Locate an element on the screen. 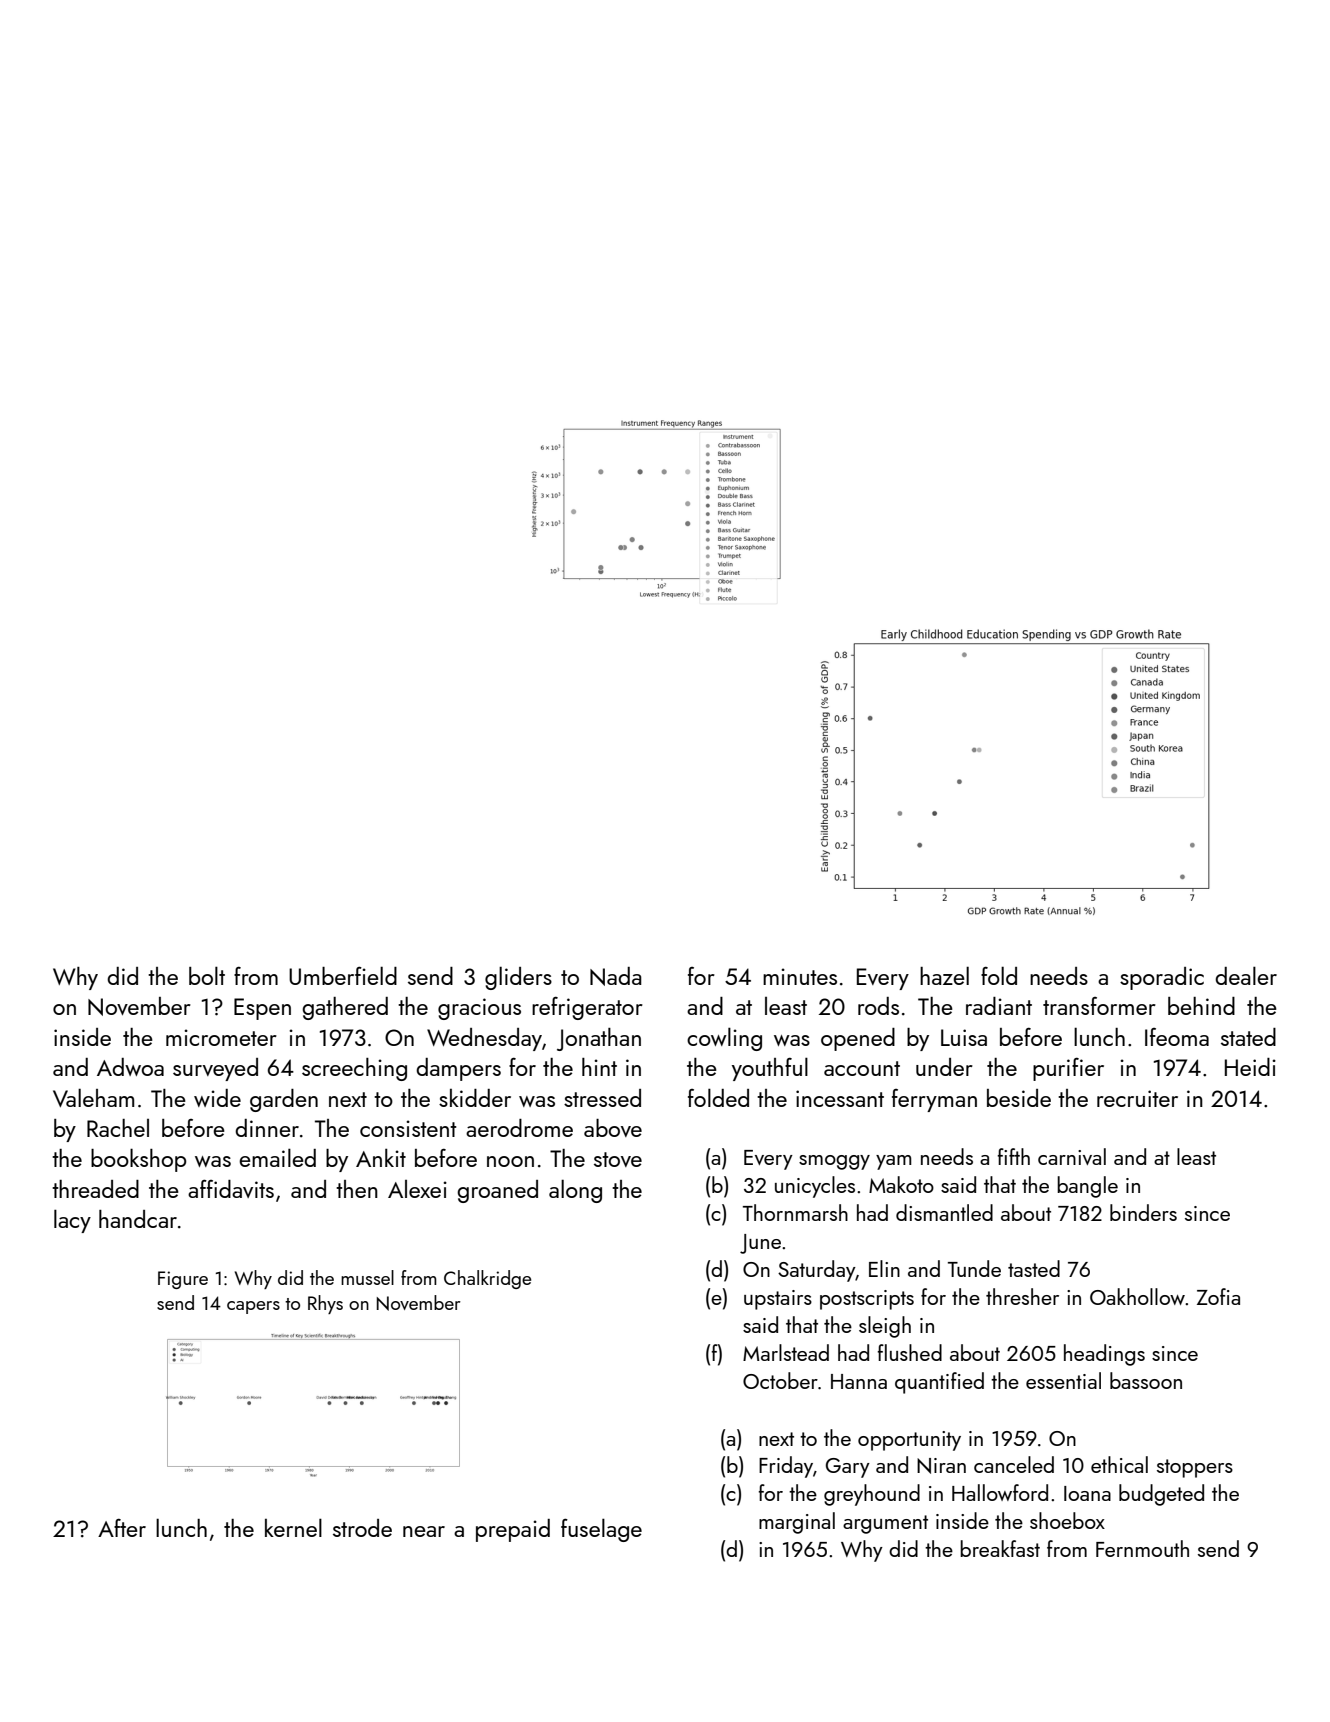 This screenshot has height=1722, width=1330. noon is located at coordinates (510, 1161).
